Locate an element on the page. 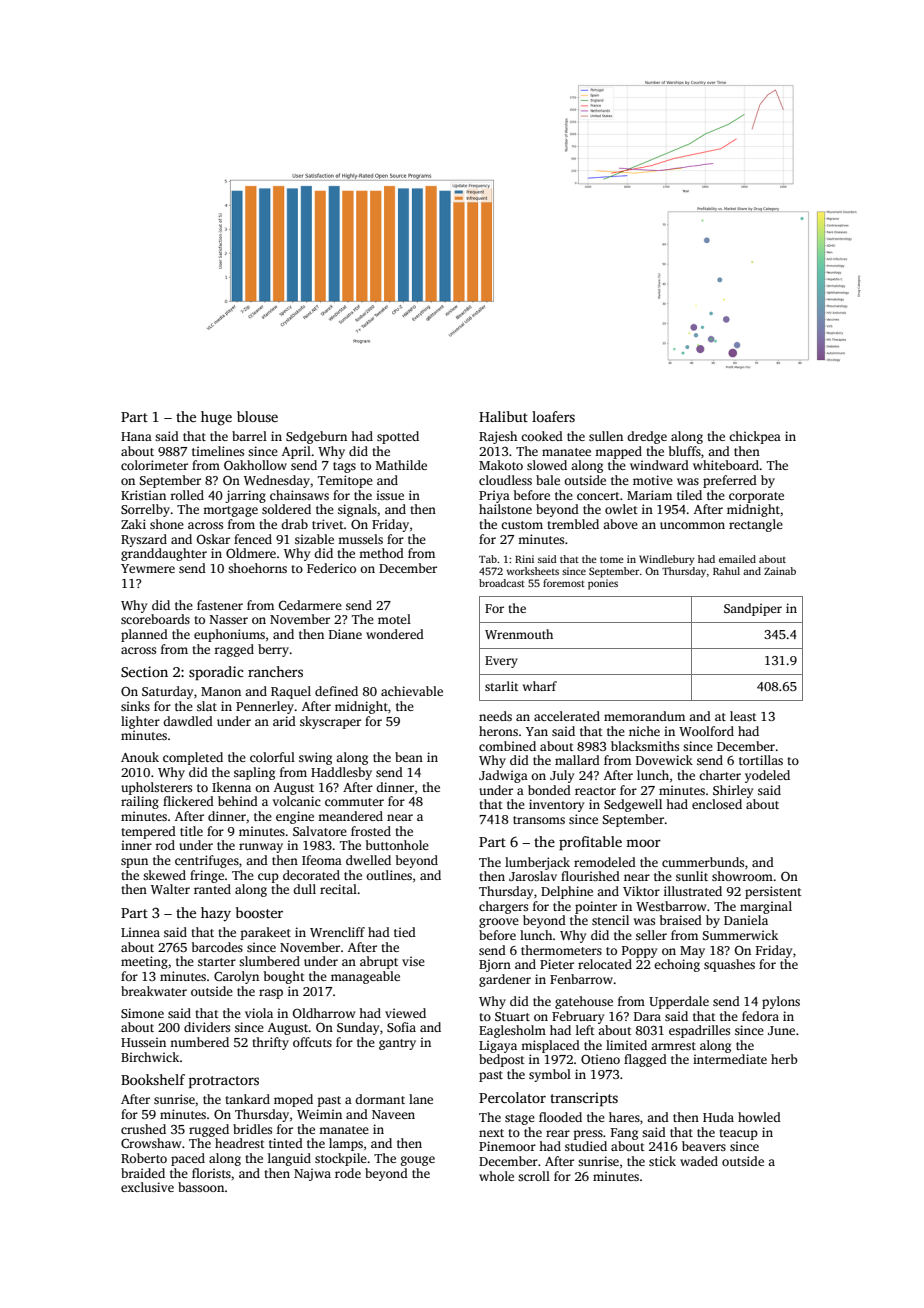 The width and height of the document is (924, 1308). waded is located at coordinates (699, 1161).
